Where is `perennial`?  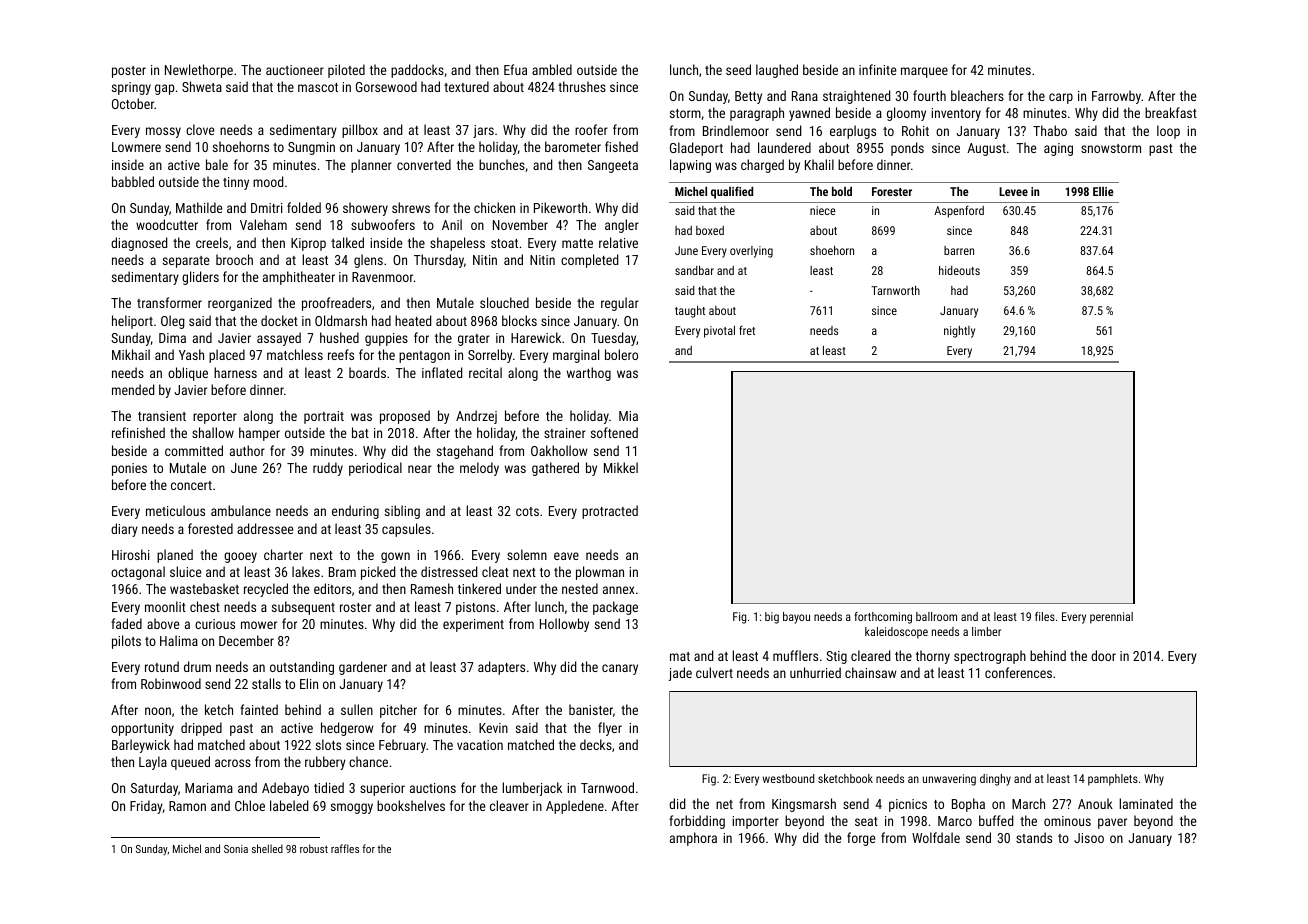 perennial is located at coordinates (1111, 618).
